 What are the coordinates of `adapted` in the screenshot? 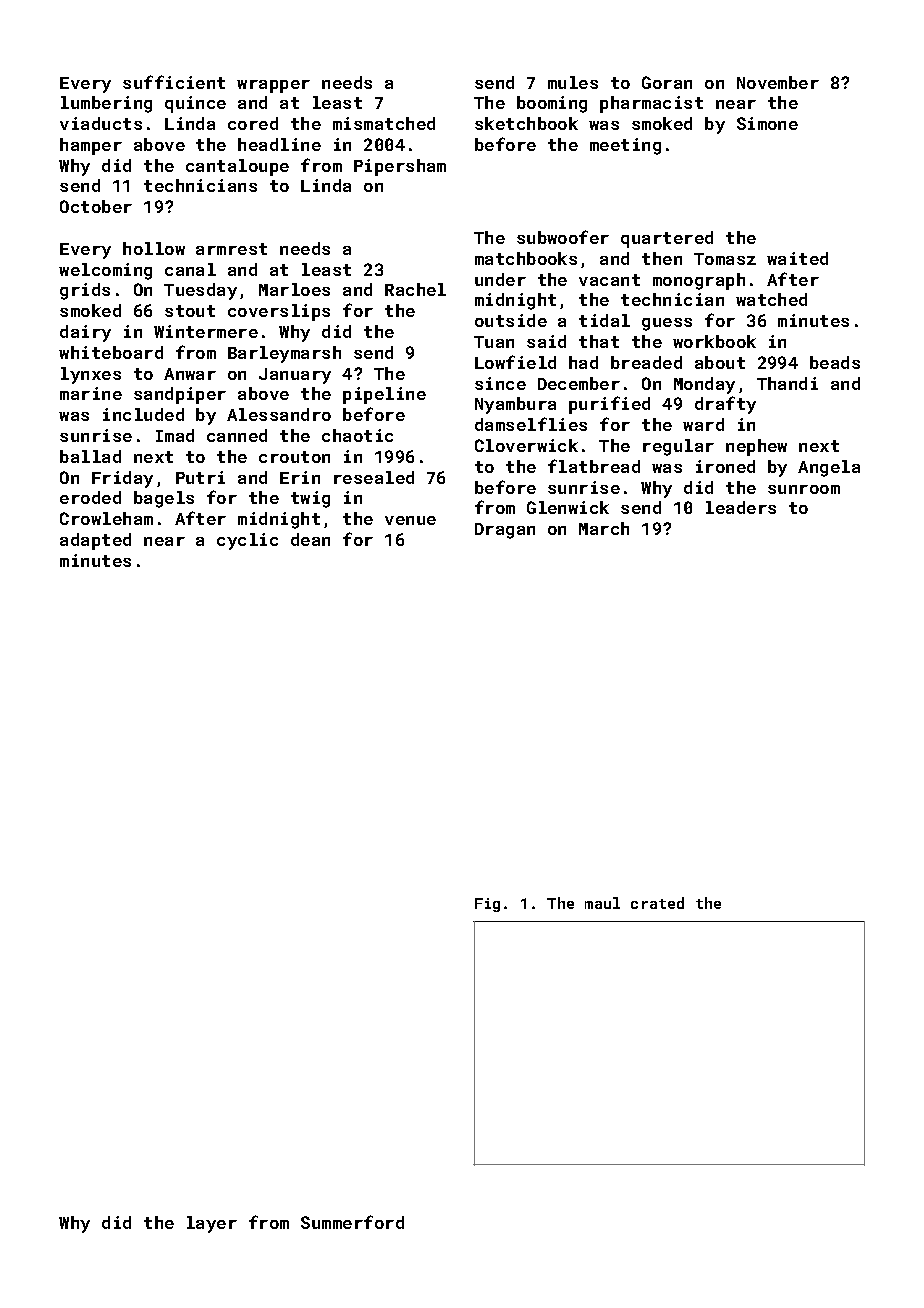 It's located at (95, 541).
